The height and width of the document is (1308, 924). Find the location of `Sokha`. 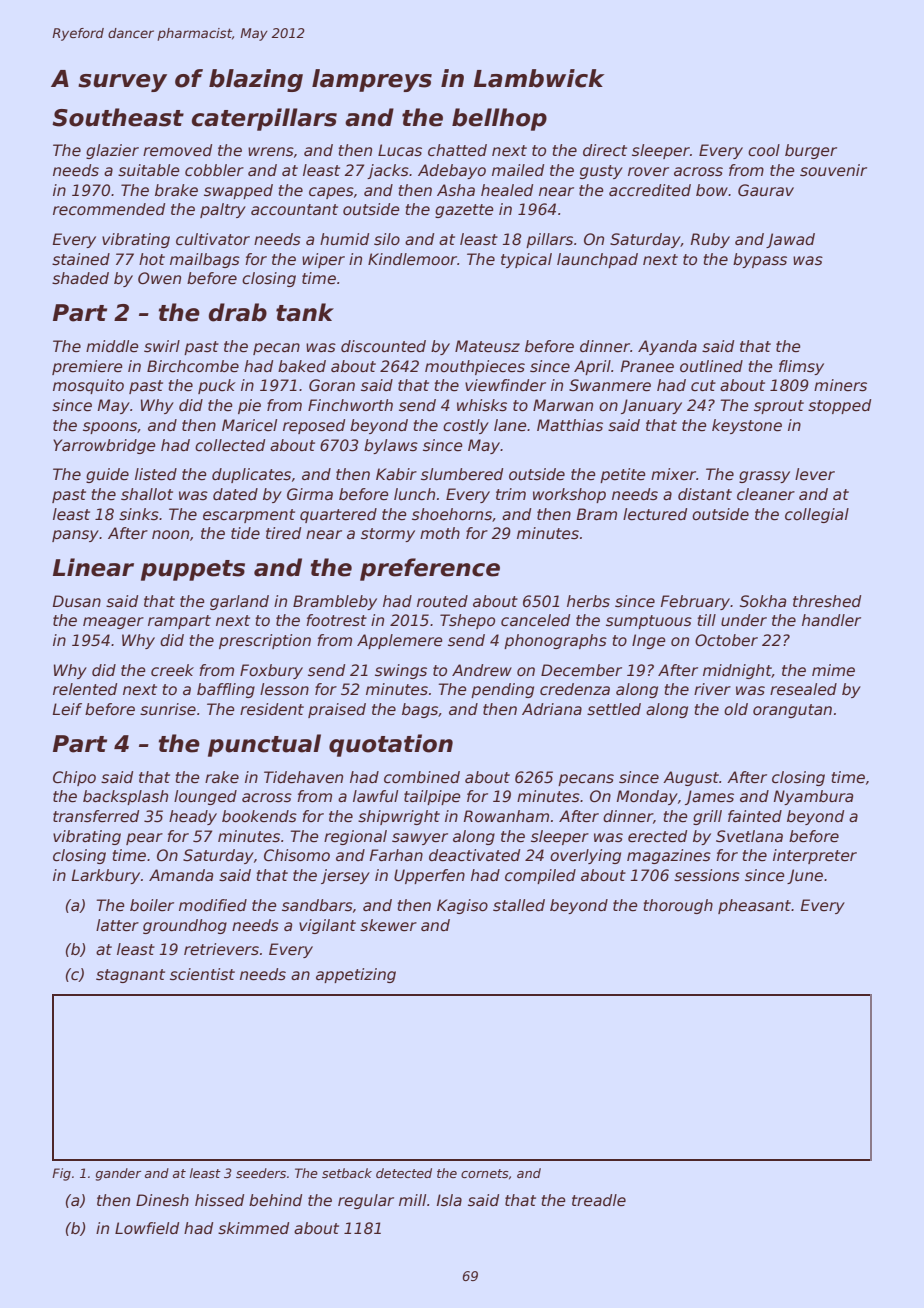

Sokha is located at coordinates (763, 601).
